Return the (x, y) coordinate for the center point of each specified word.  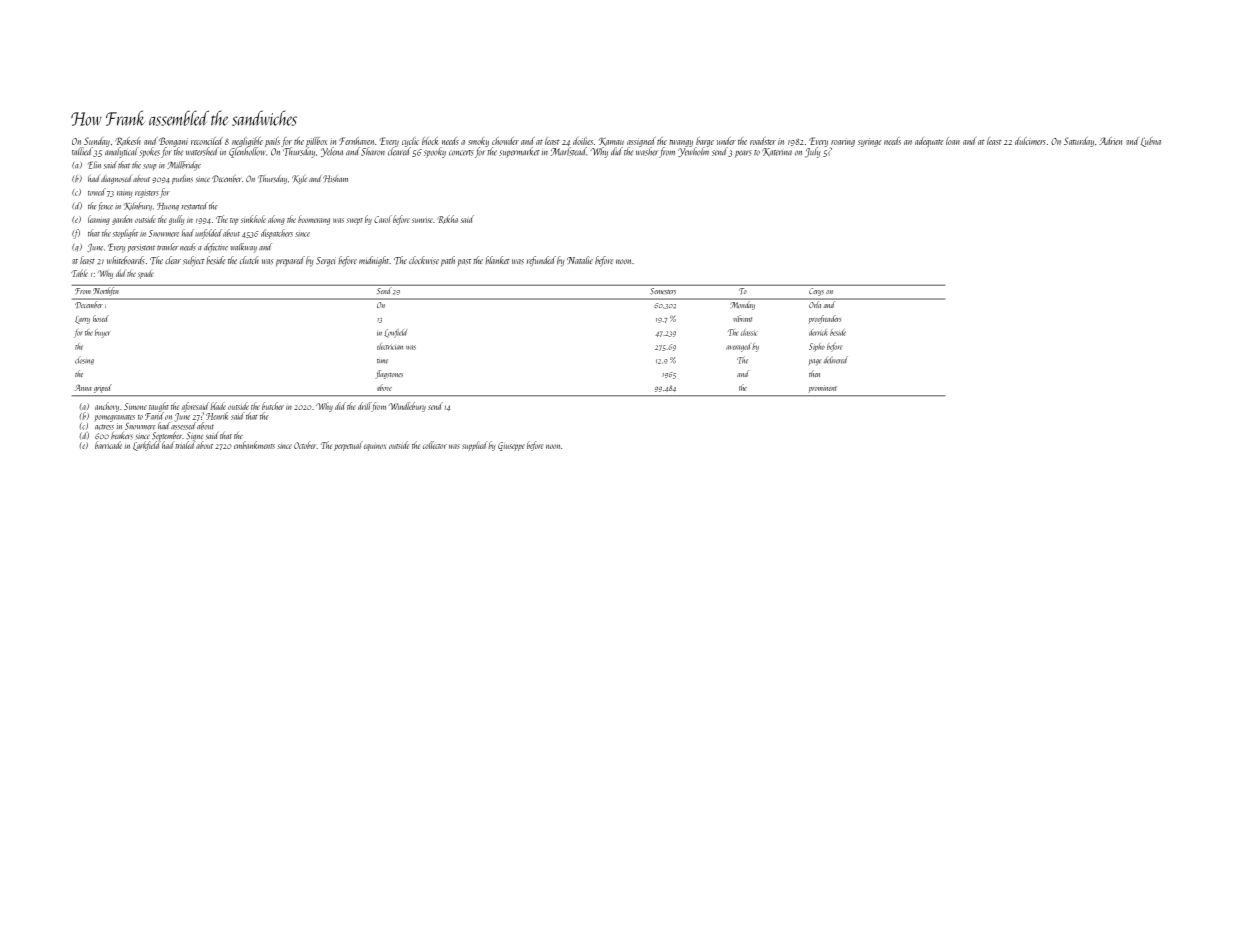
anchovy (107, 407)
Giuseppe (511, 446)
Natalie (580, 260)
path (448, 261)
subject (194, 261)
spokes (150, 152)
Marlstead (569, 151)
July (813, 152)
